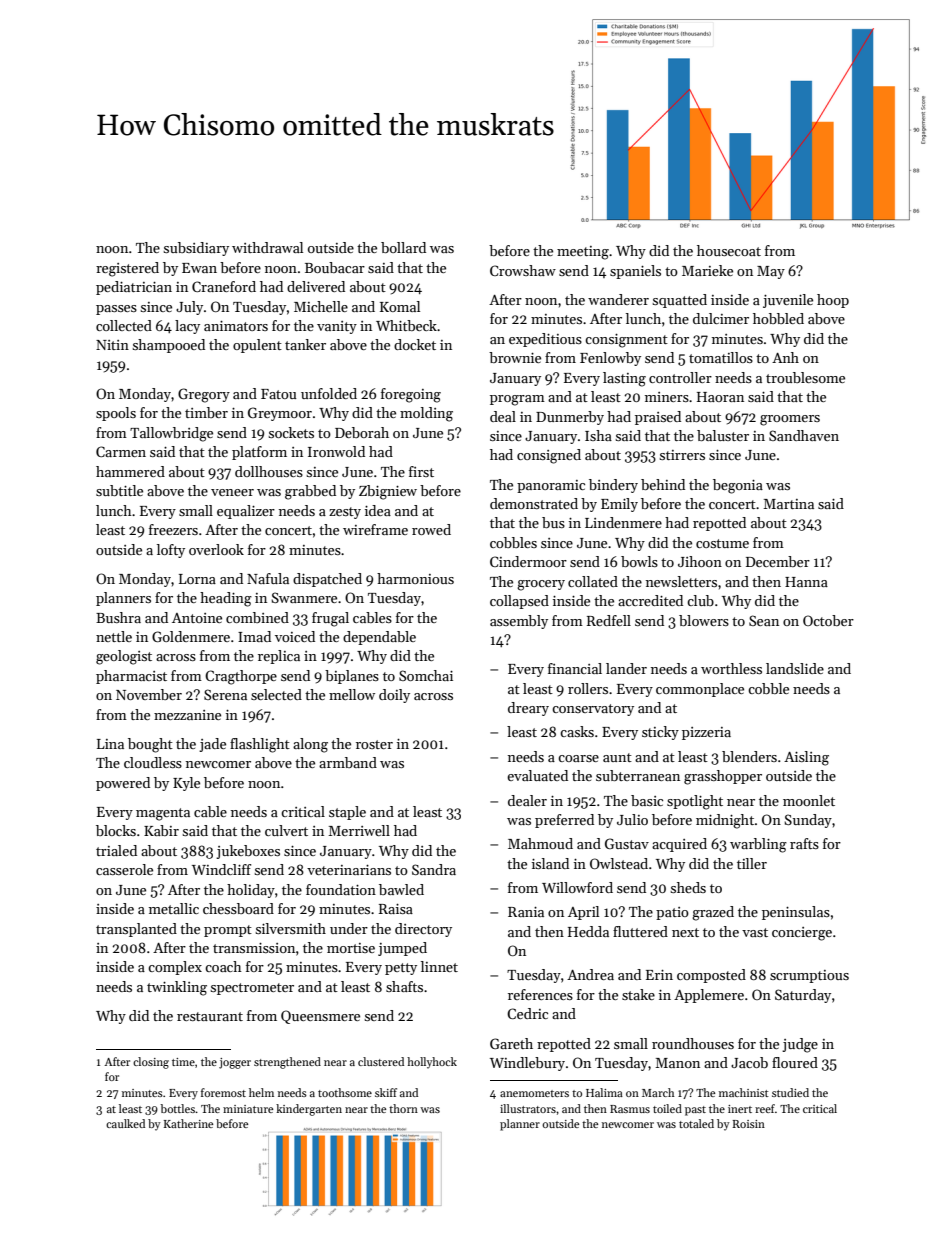 The width and height of the screenshot is (952, 1233). Describe the element at coordinates (696, 1123) in the screenshot. I see `totaled` at that location.
